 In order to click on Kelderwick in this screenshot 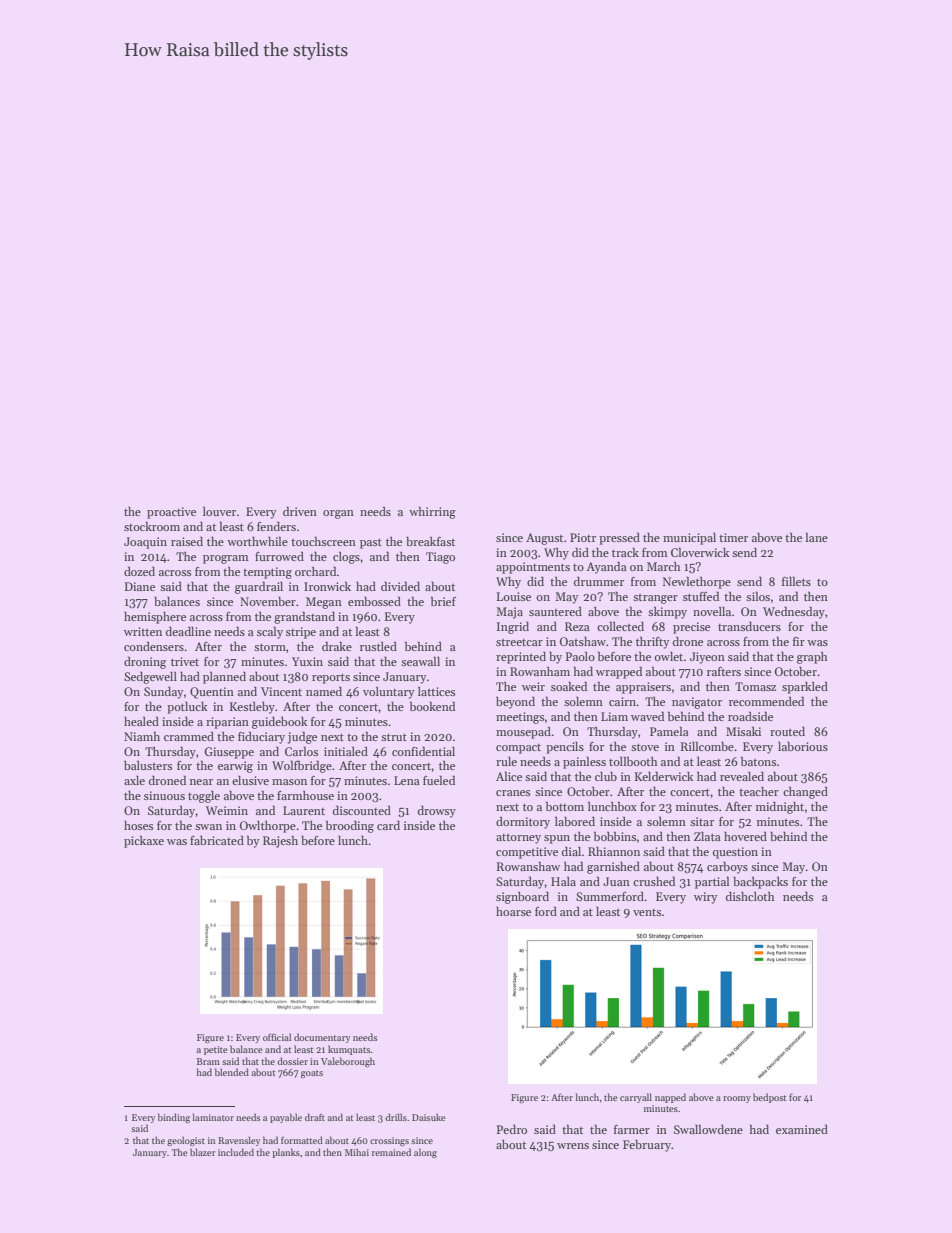, I will do `click(664, 776)`.
